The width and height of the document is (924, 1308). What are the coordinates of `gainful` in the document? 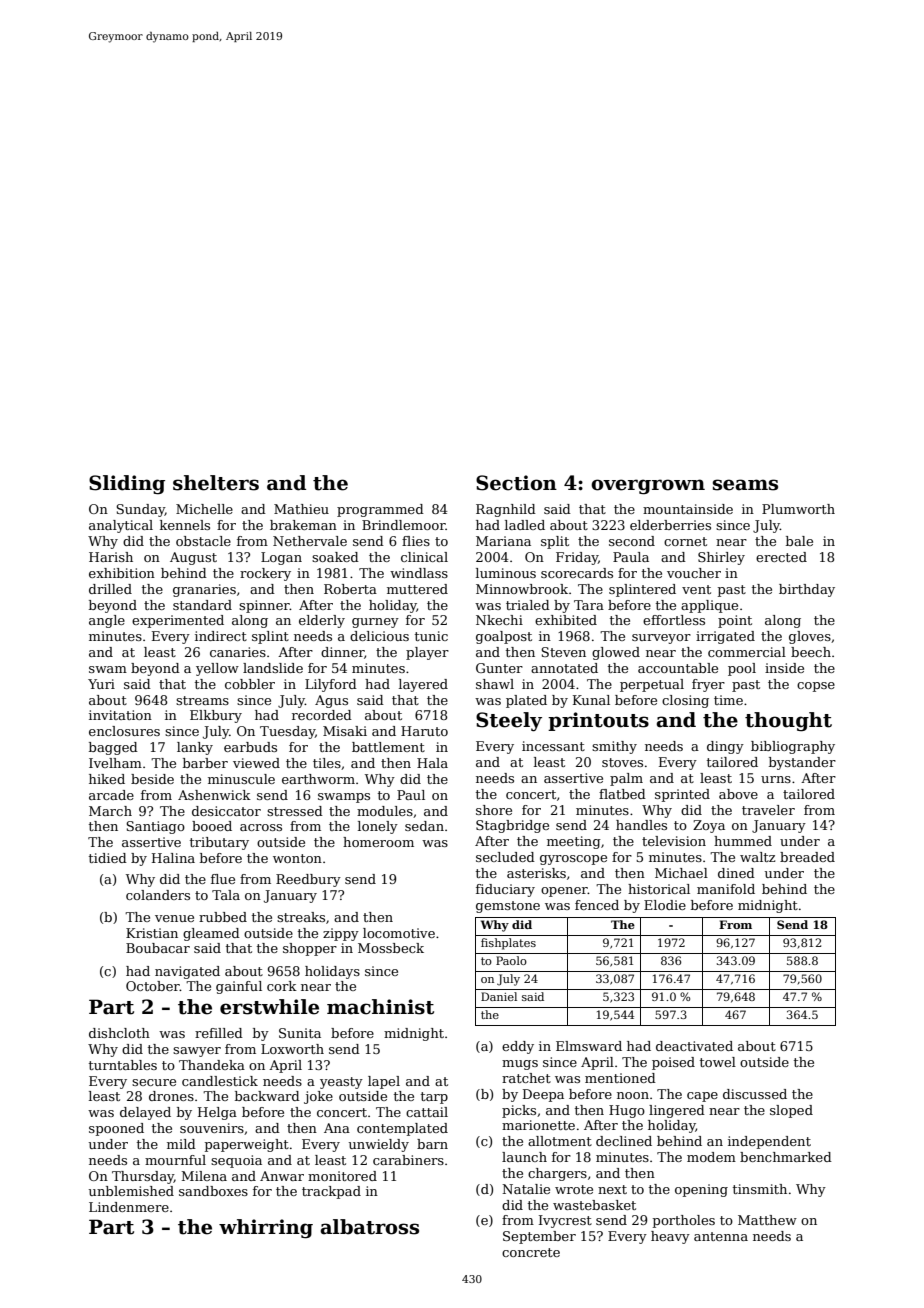 It's located at (239, 987).
